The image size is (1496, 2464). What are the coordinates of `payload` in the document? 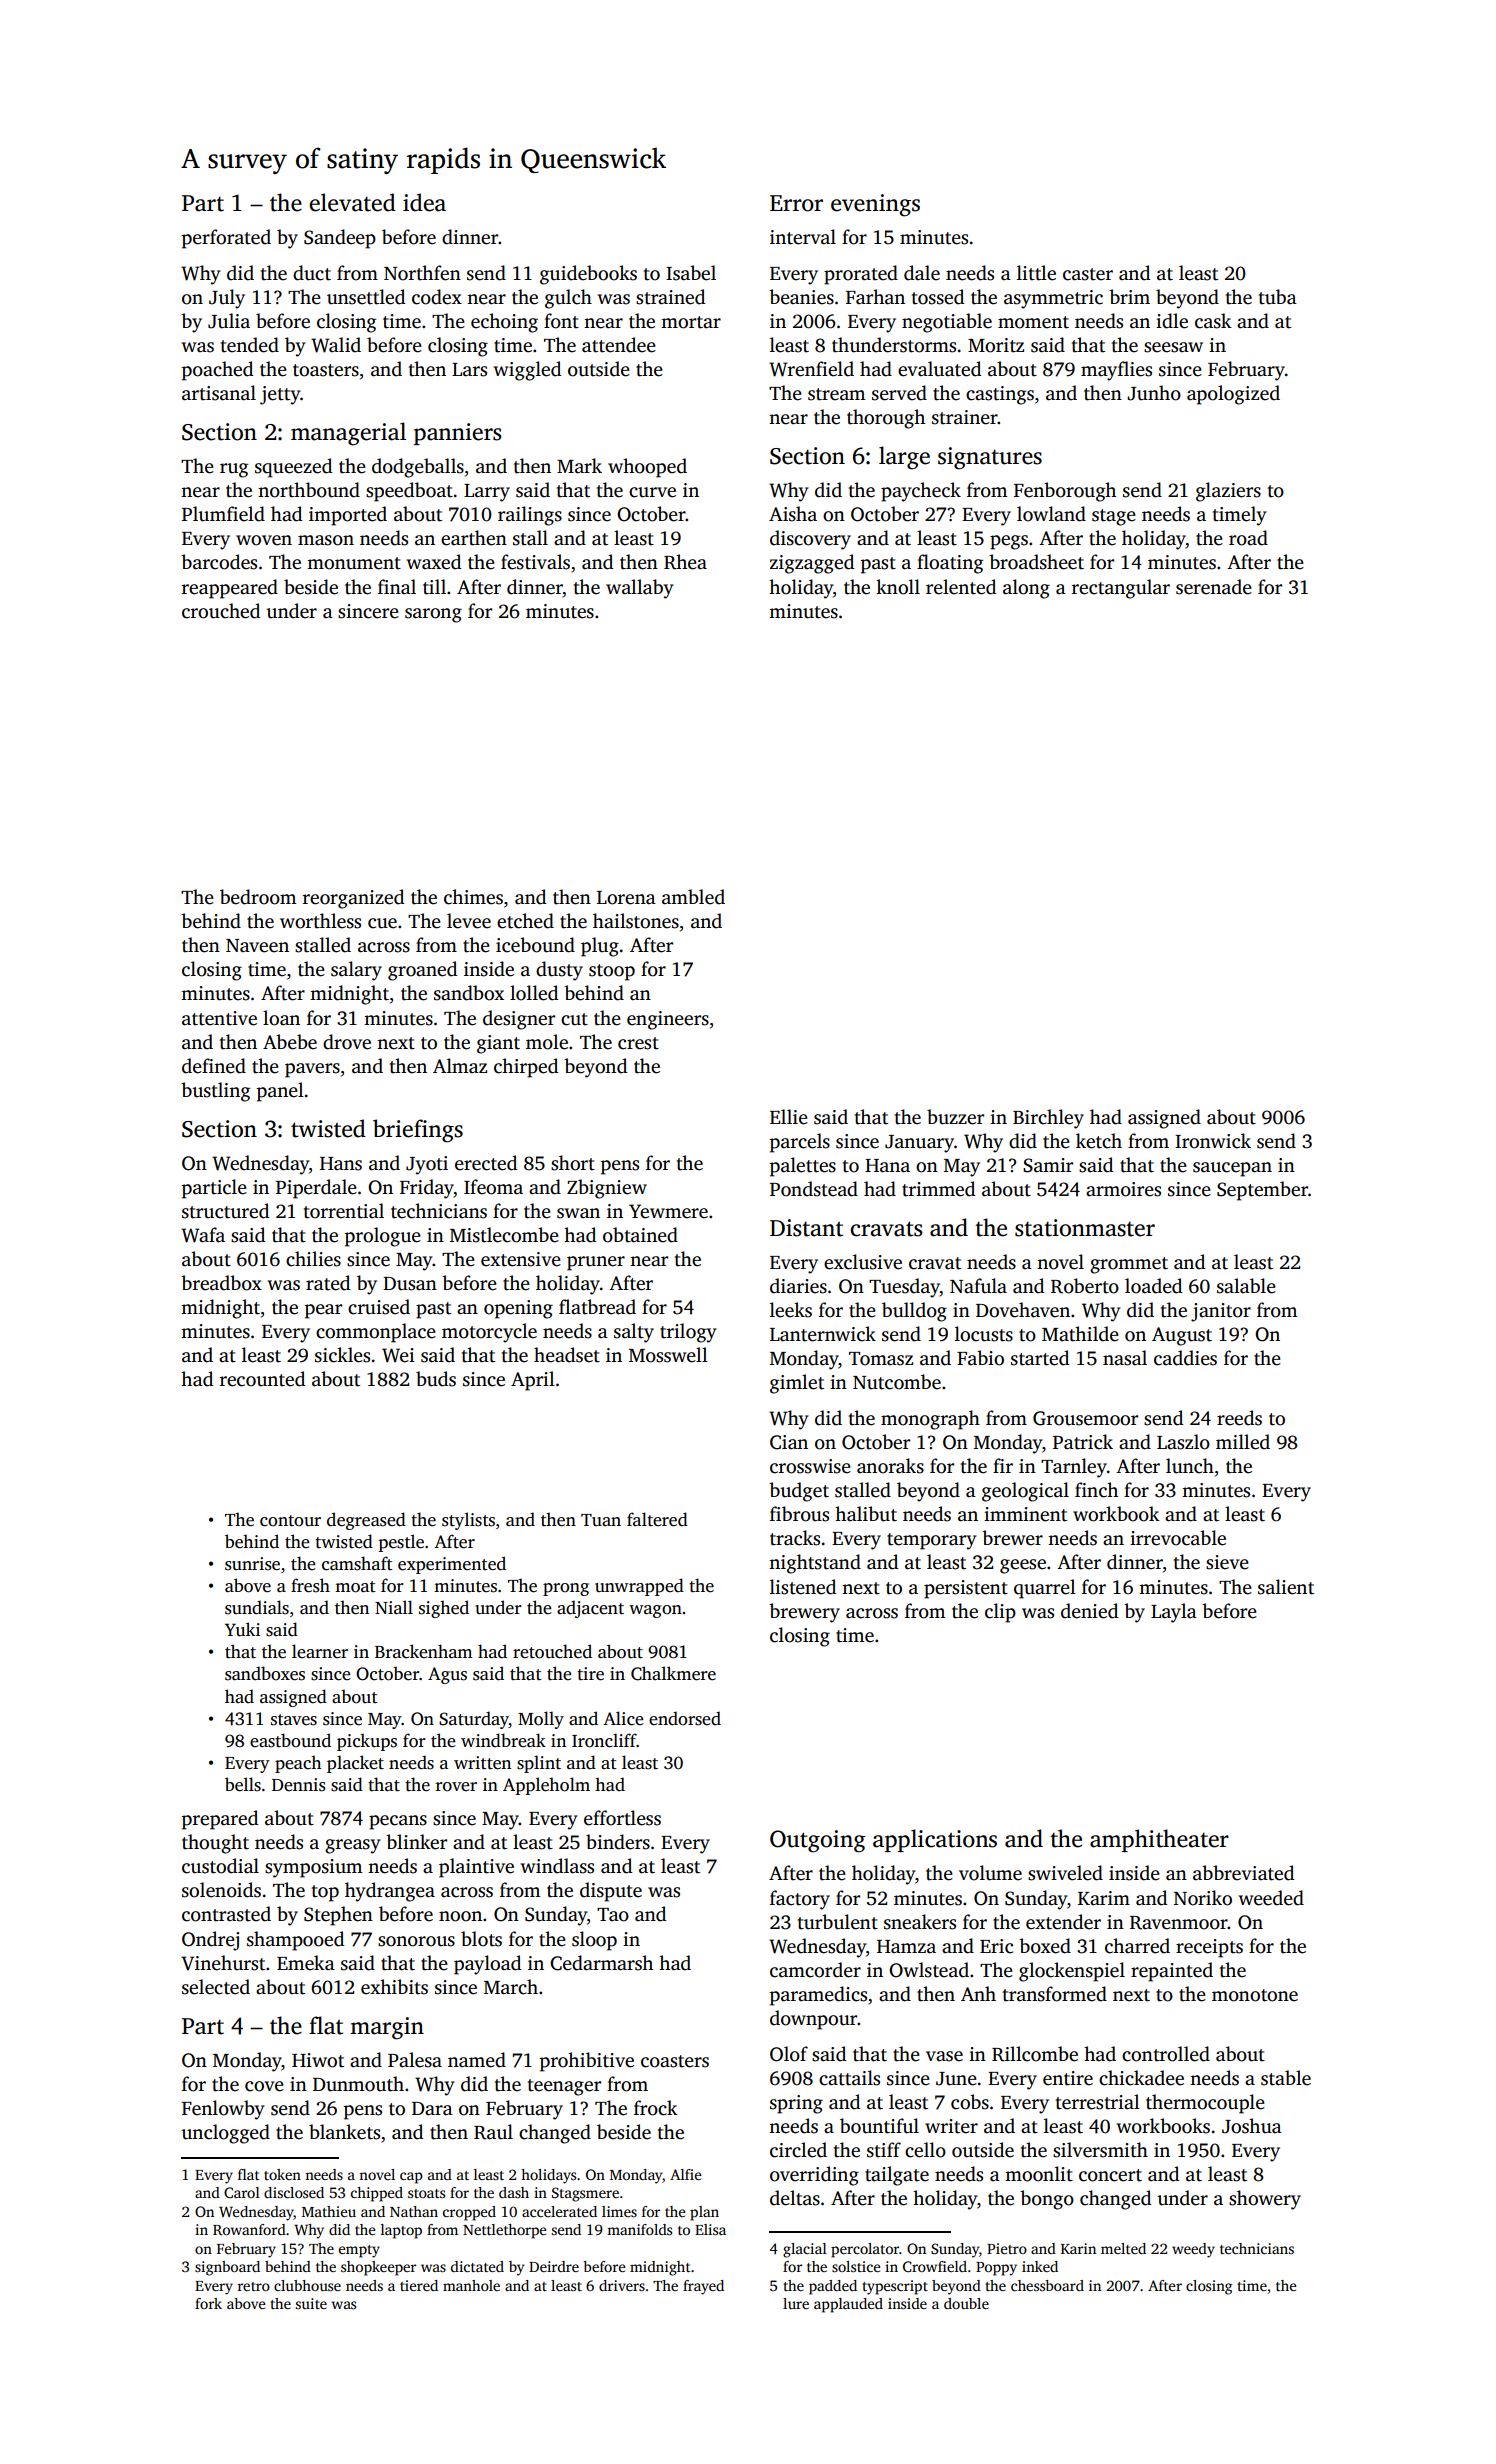 It's located at (487, 1965).
